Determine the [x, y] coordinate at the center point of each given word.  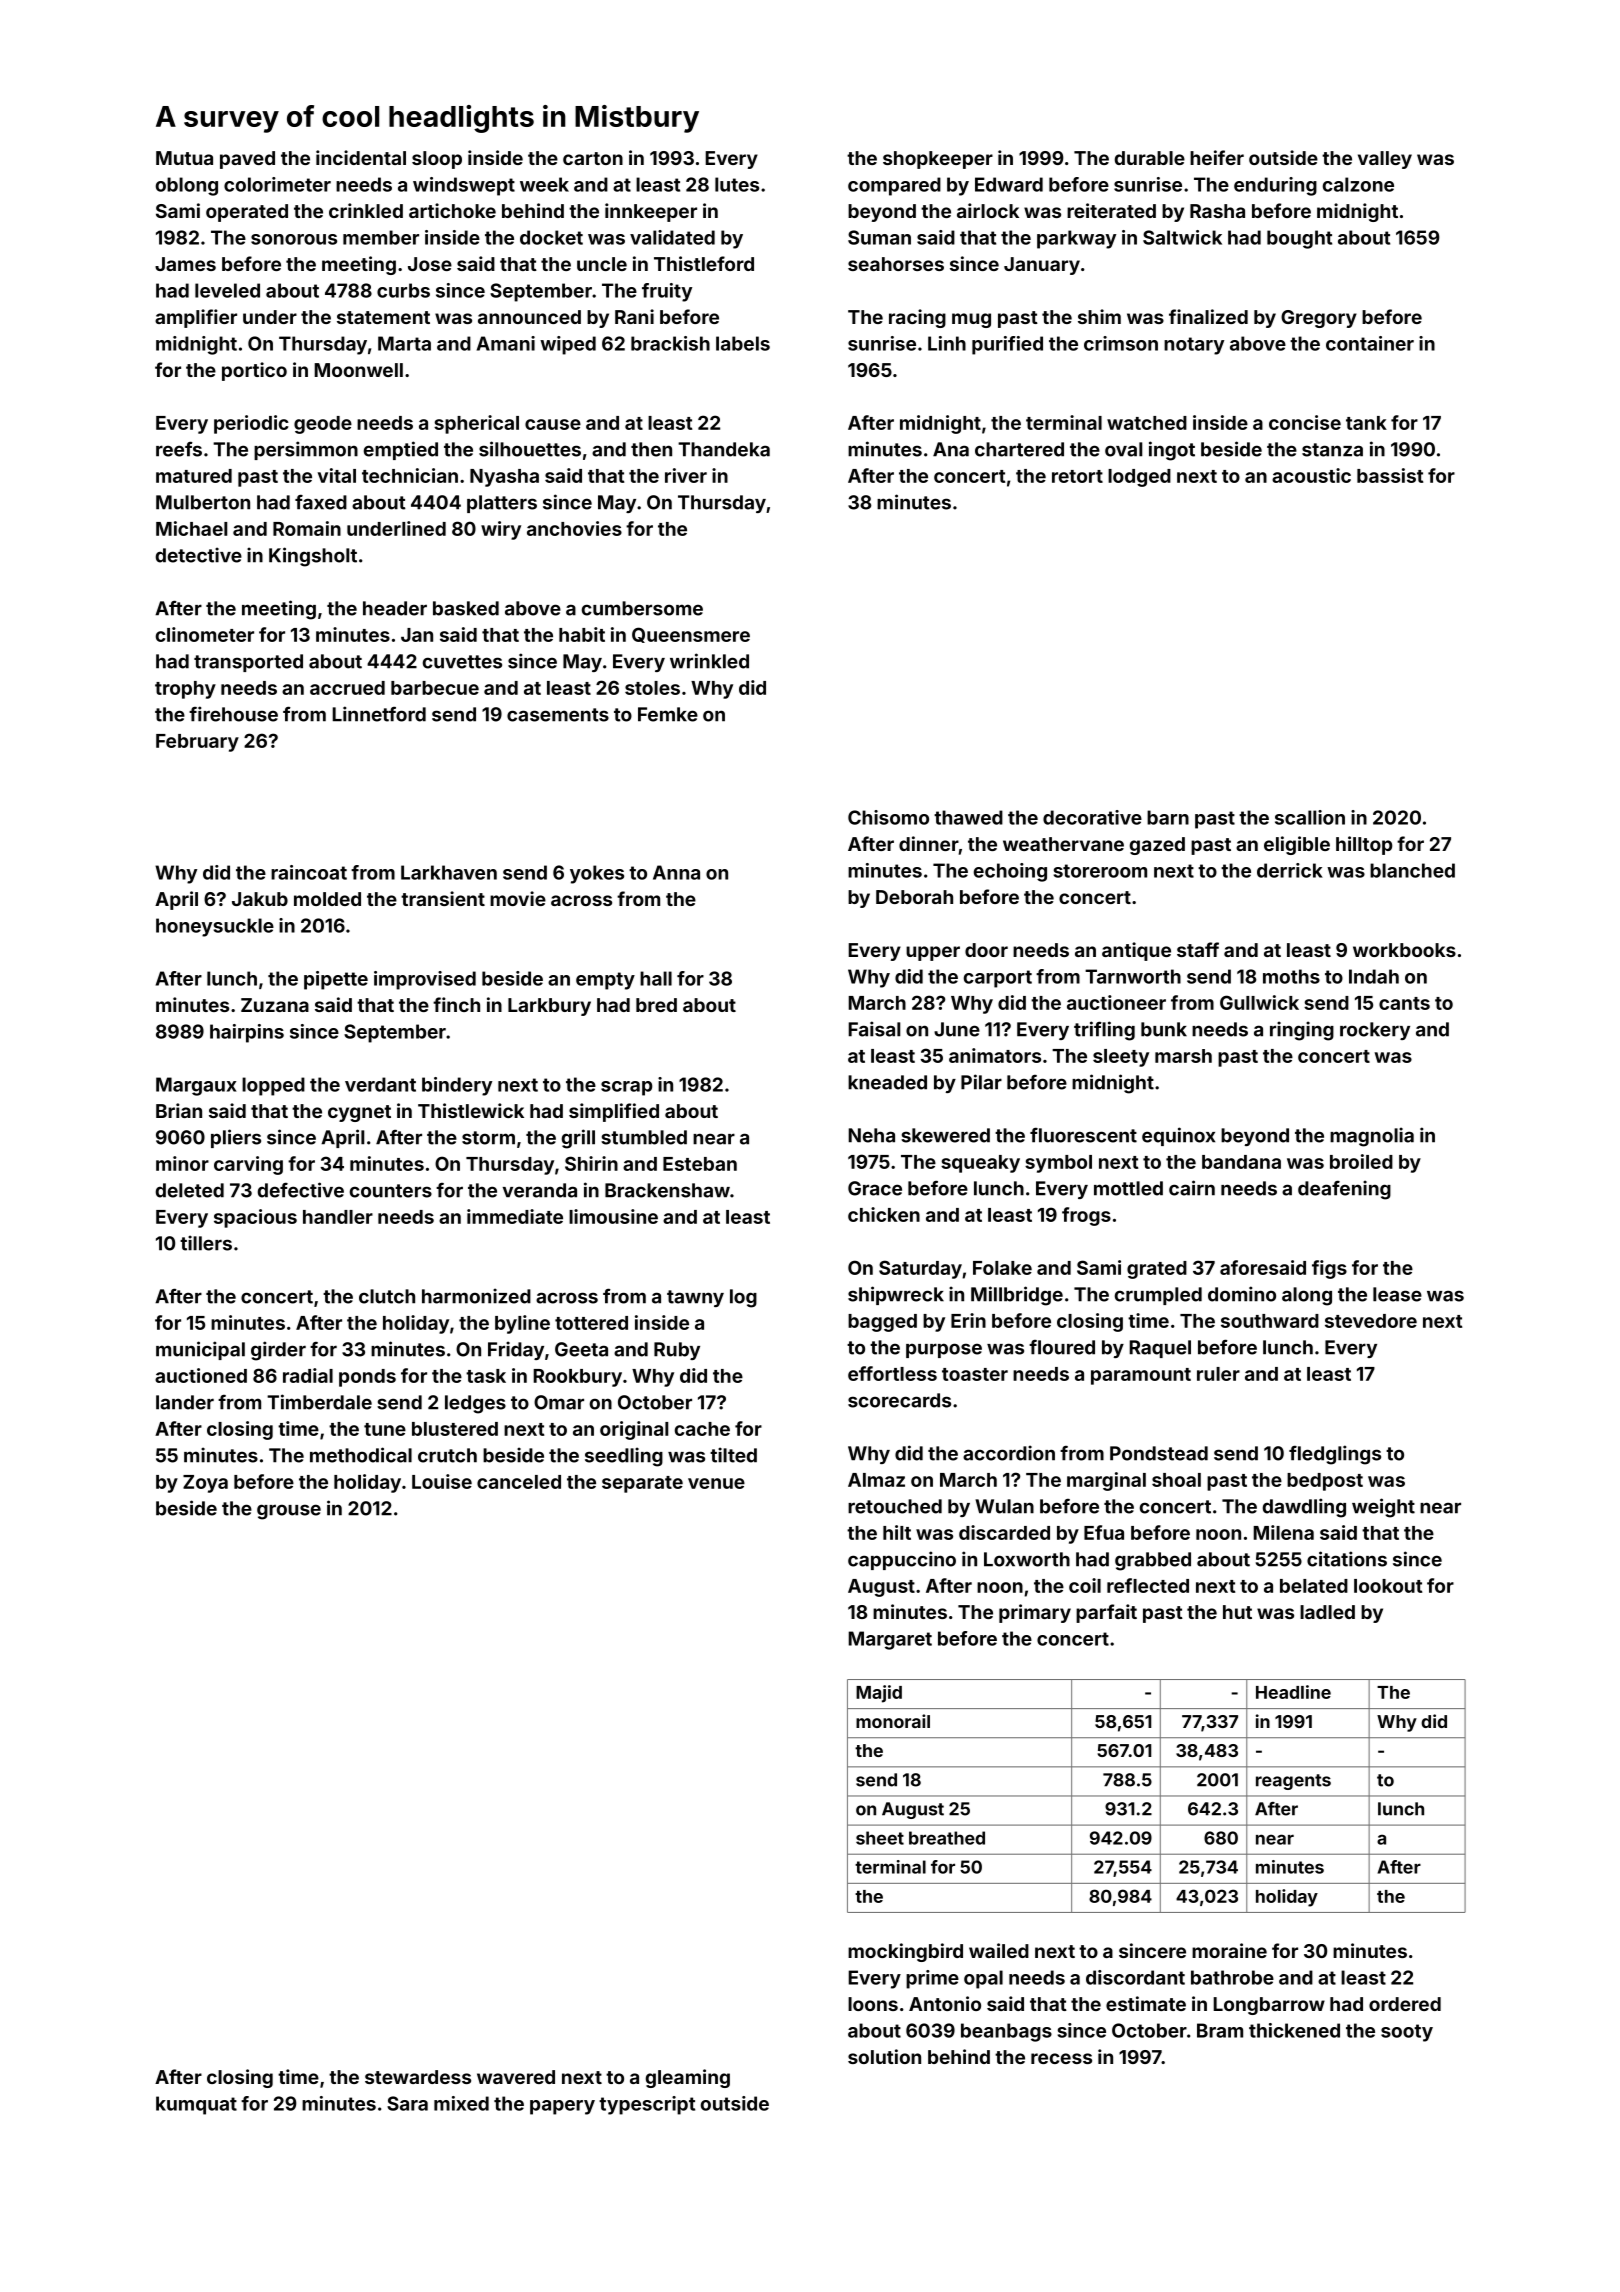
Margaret [890, 1640]
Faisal [874, 1029]
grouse [289, 1512]
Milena [1283, 1532]
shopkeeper [938, 160]
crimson [1121, 343]
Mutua [184, 158]
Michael [191, 528]
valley [1385, 160]
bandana [1241, 1162]
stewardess [418, 2077]
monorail [893, 1721]
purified [1007, 345]
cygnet [359, 1113]
